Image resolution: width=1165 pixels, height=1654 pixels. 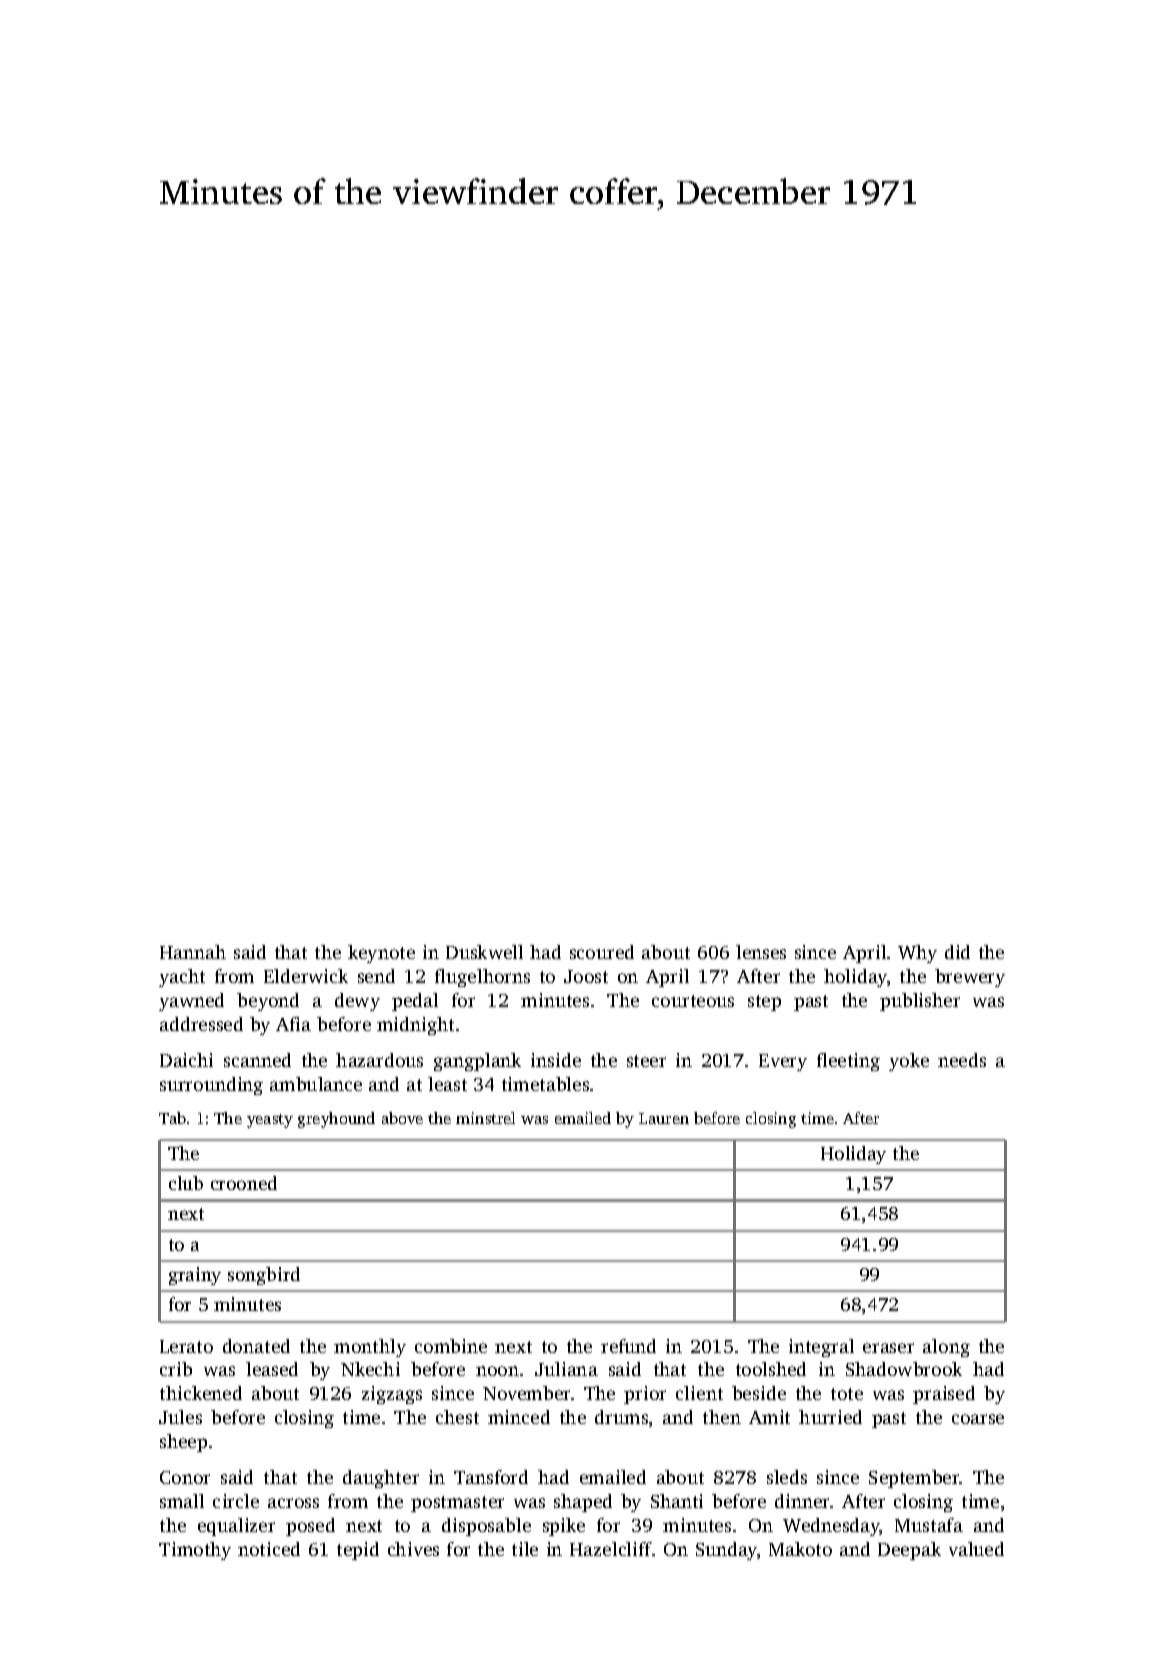 I want to click on zigzags, so click(x=392, y=1395).
